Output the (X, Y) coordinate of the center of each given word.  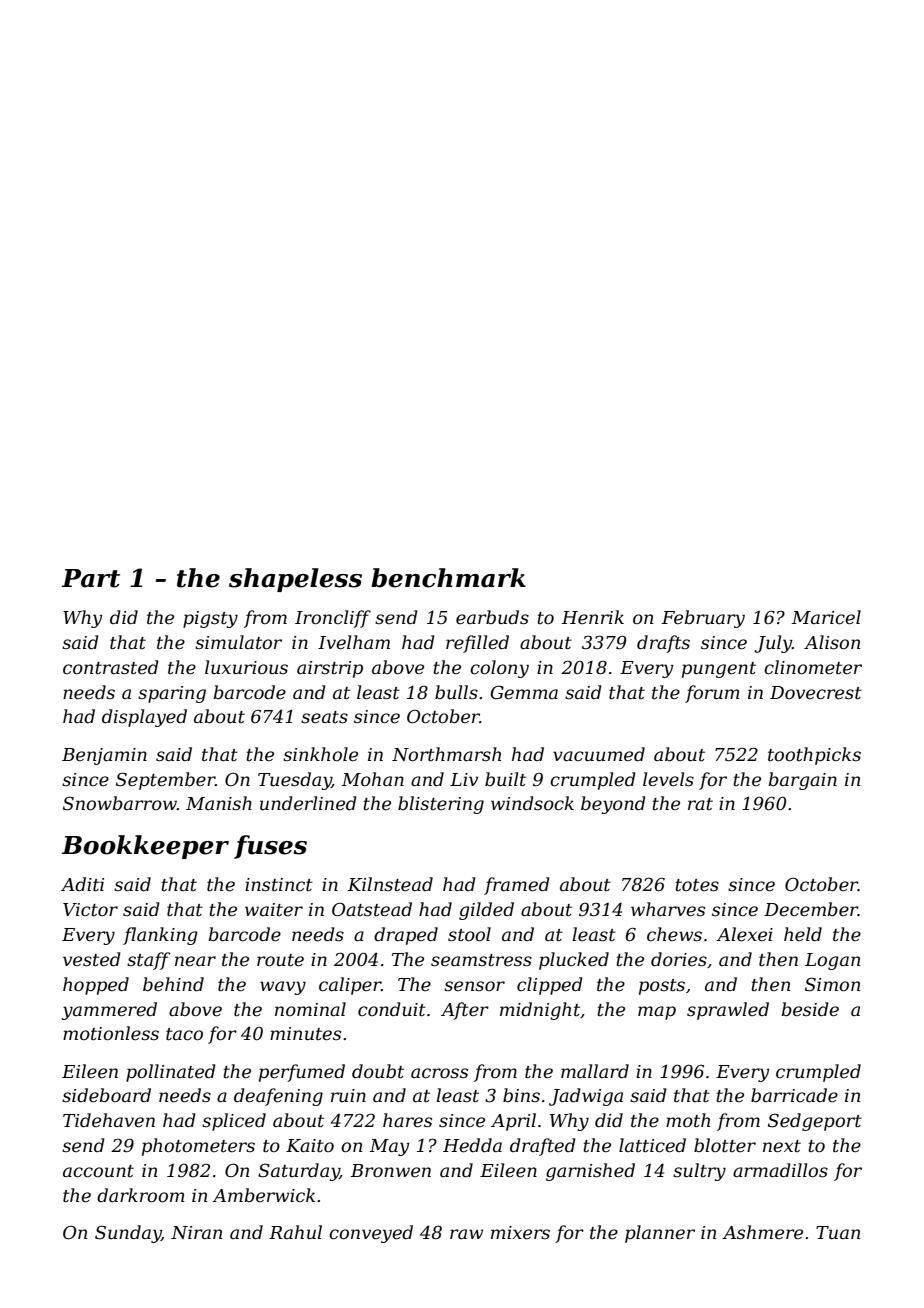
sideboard (106, 1095)
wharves (668, 909)
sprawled (728, 1011)
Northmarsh (446, 754)
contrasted (111, 667)
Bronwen (390, 1171)
